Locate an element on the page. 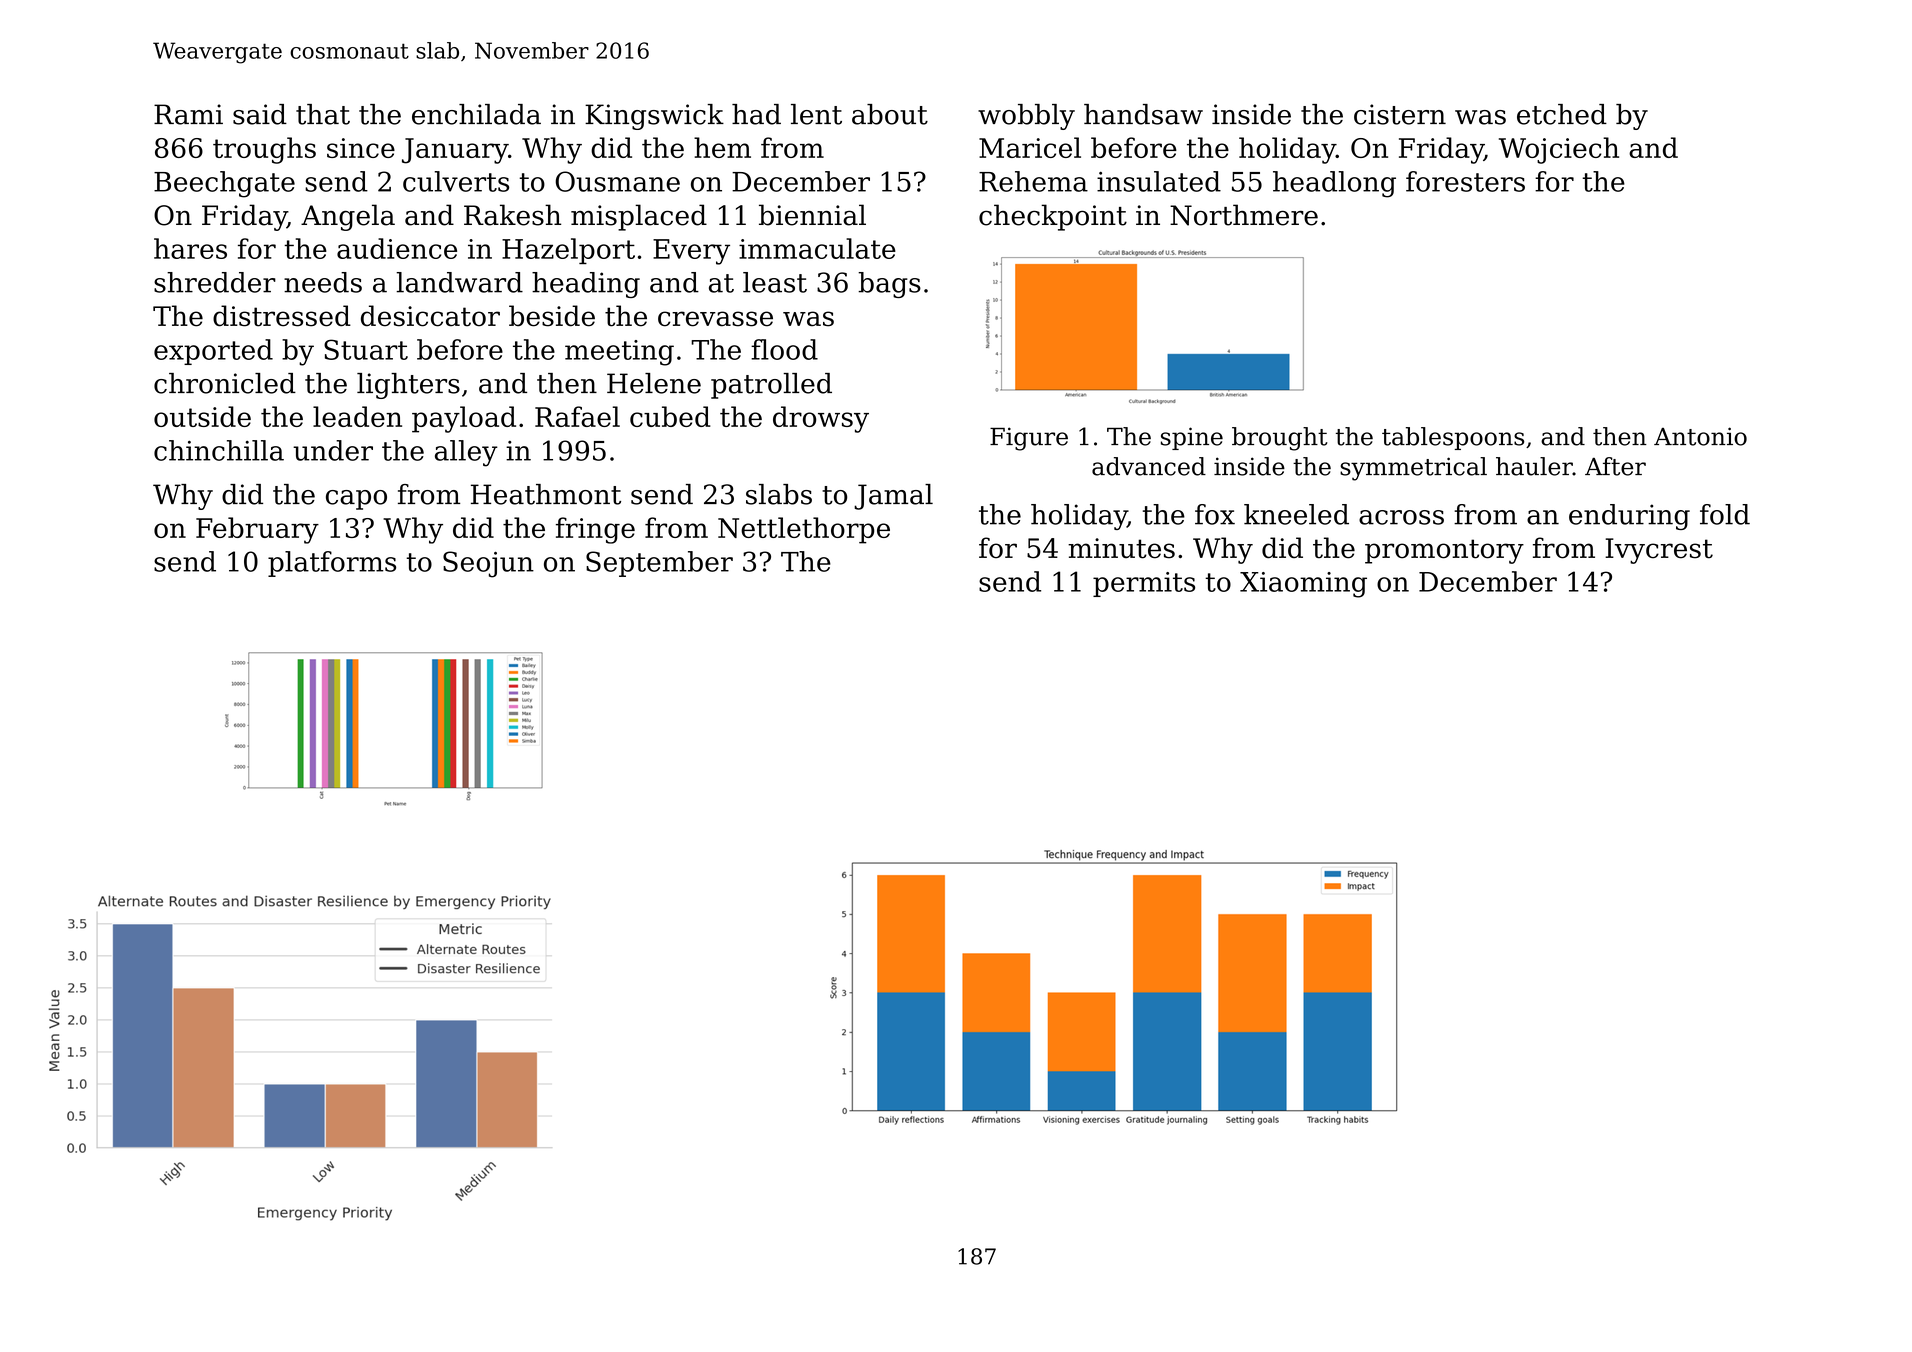 The image size is (1912, 1352). Rehema is located at coordinates (1033, 181).
